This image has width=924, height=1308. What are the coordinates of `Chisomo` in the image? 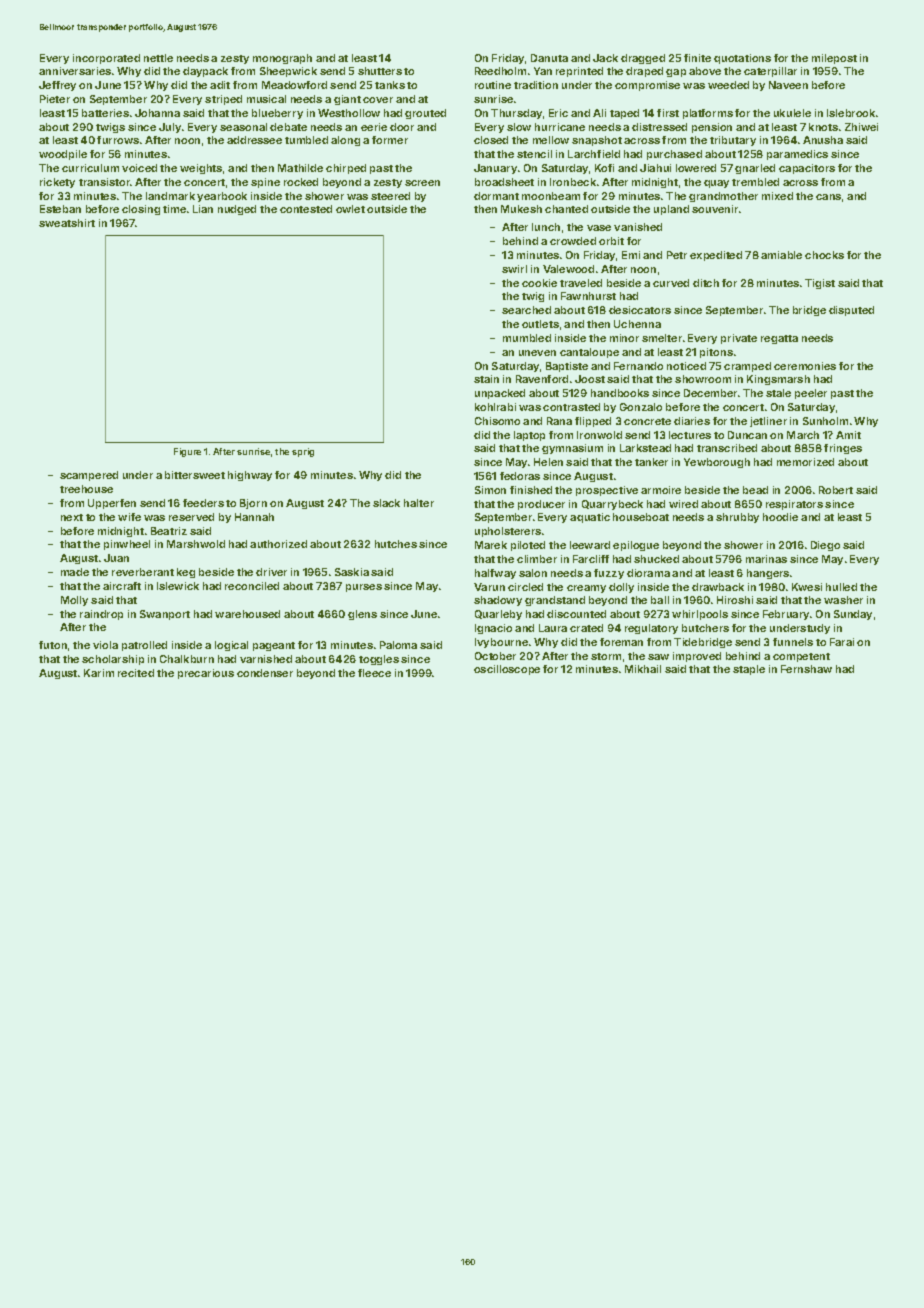 It's located at (497, 421).
